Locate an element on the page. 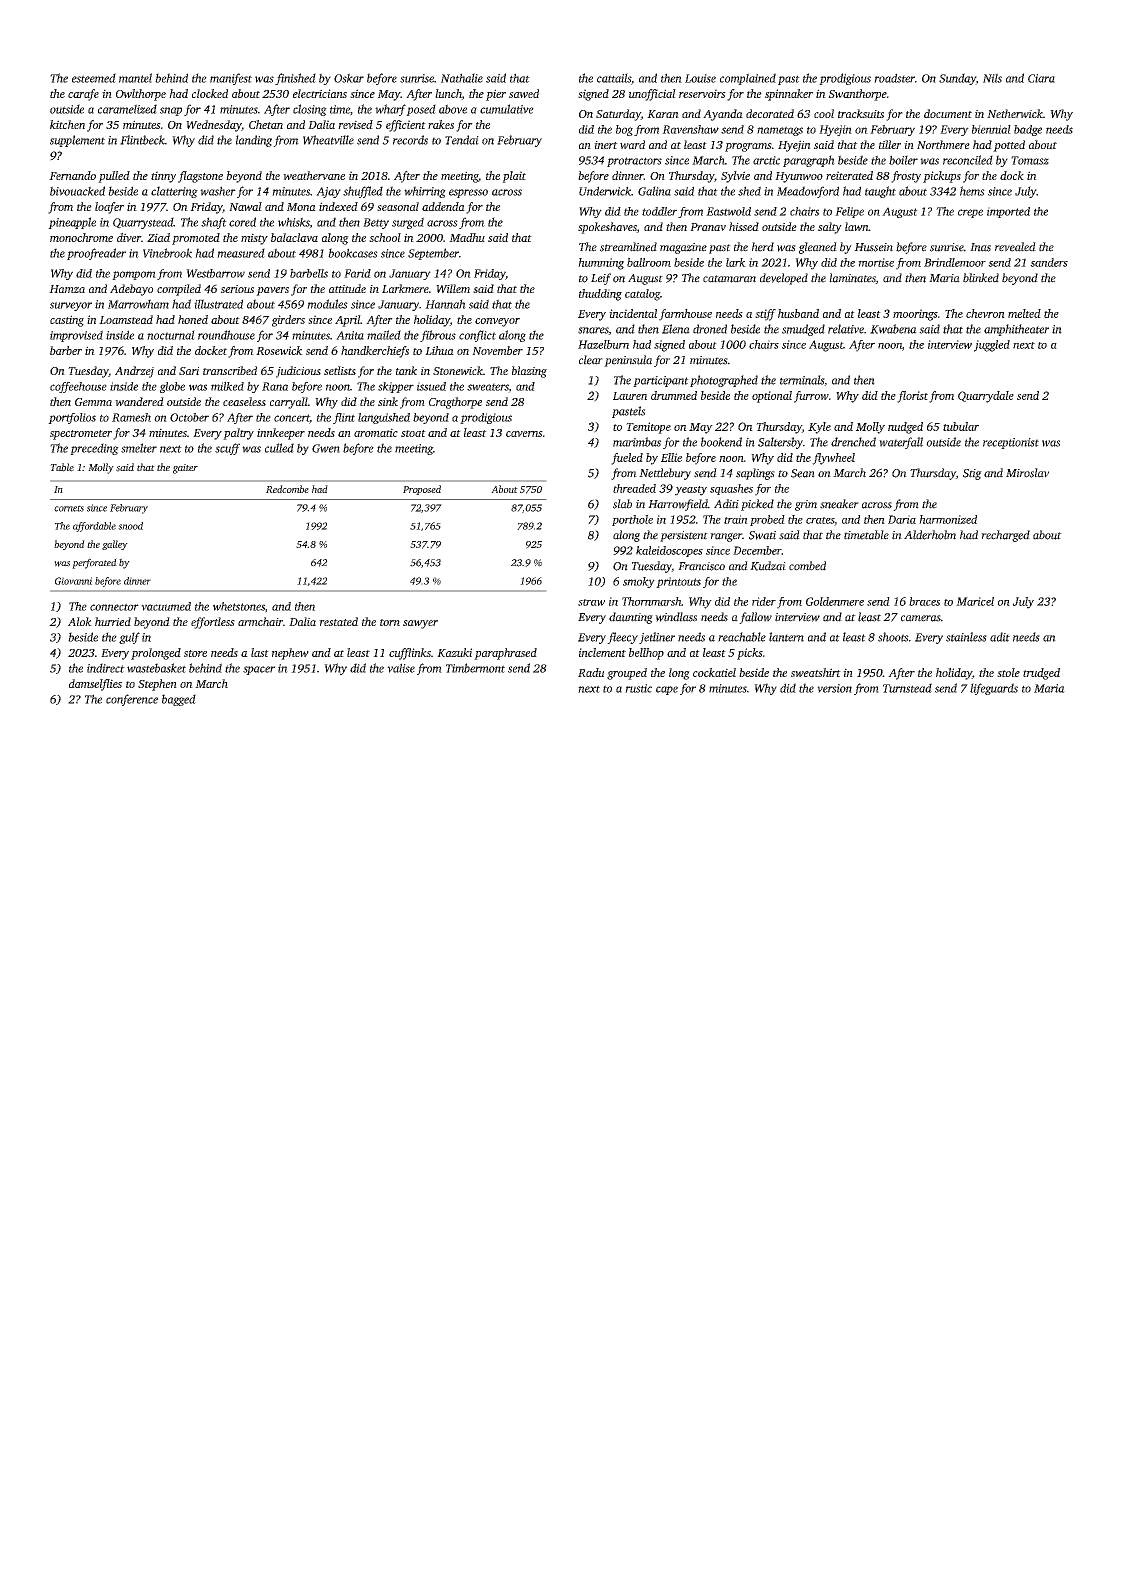 The image size is (1125, 1592). sanders is located at coordinates (1049, 262).
